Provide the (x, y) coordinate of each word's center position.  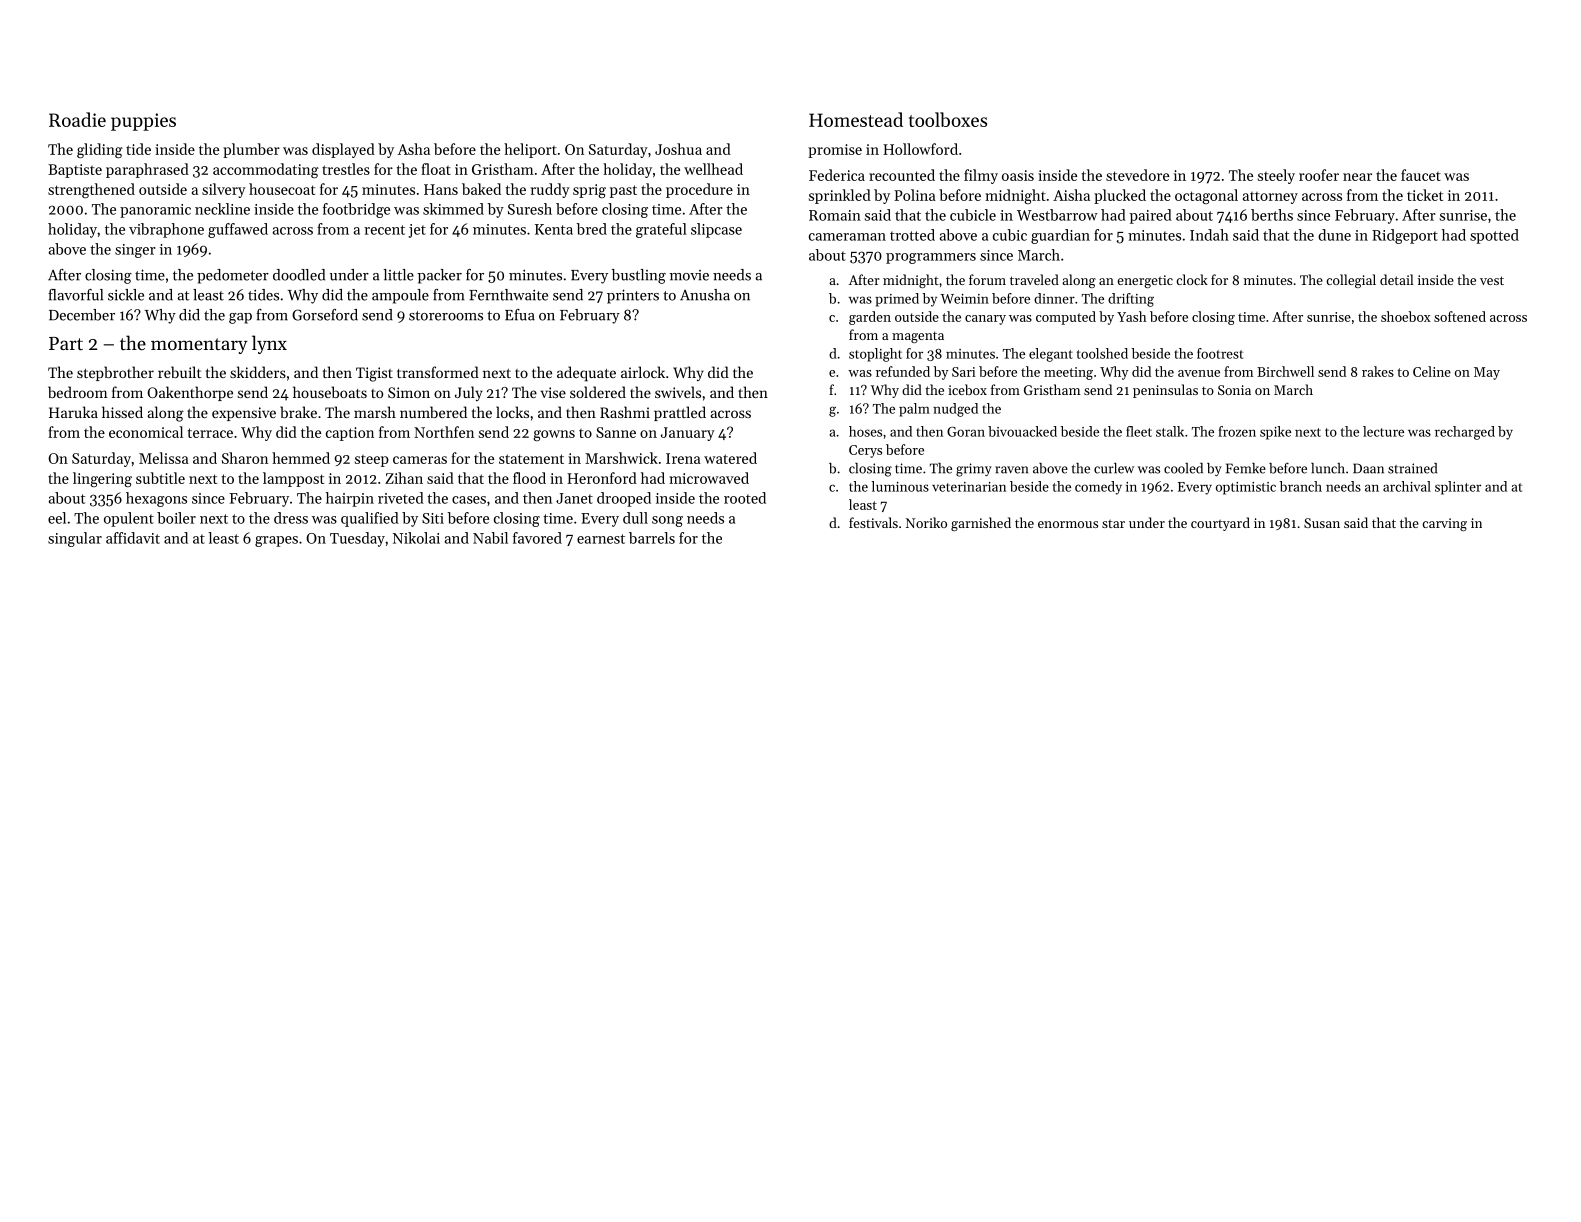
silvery (224, 190)
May (1487, 373)
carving (1444, 524)
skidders (258, 372)
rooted (745, 498)
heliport (530, 150)
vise (553, 392)
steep (372, 461)
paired (1151, 216)
